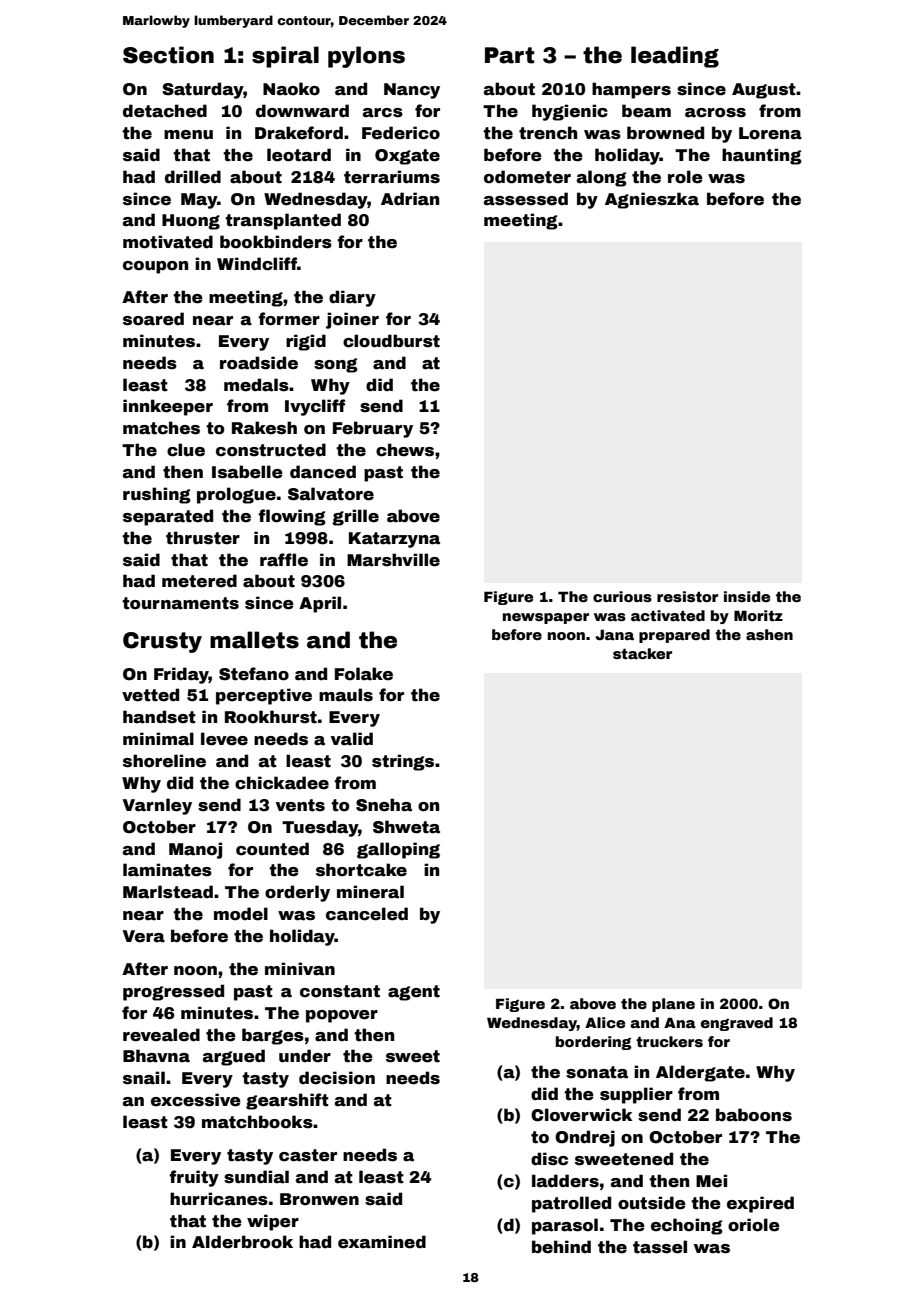 The width and height of the page is (924, 1308). Describe the element at coordinates (642, 653) in the page. I see `stacker` at that location.
